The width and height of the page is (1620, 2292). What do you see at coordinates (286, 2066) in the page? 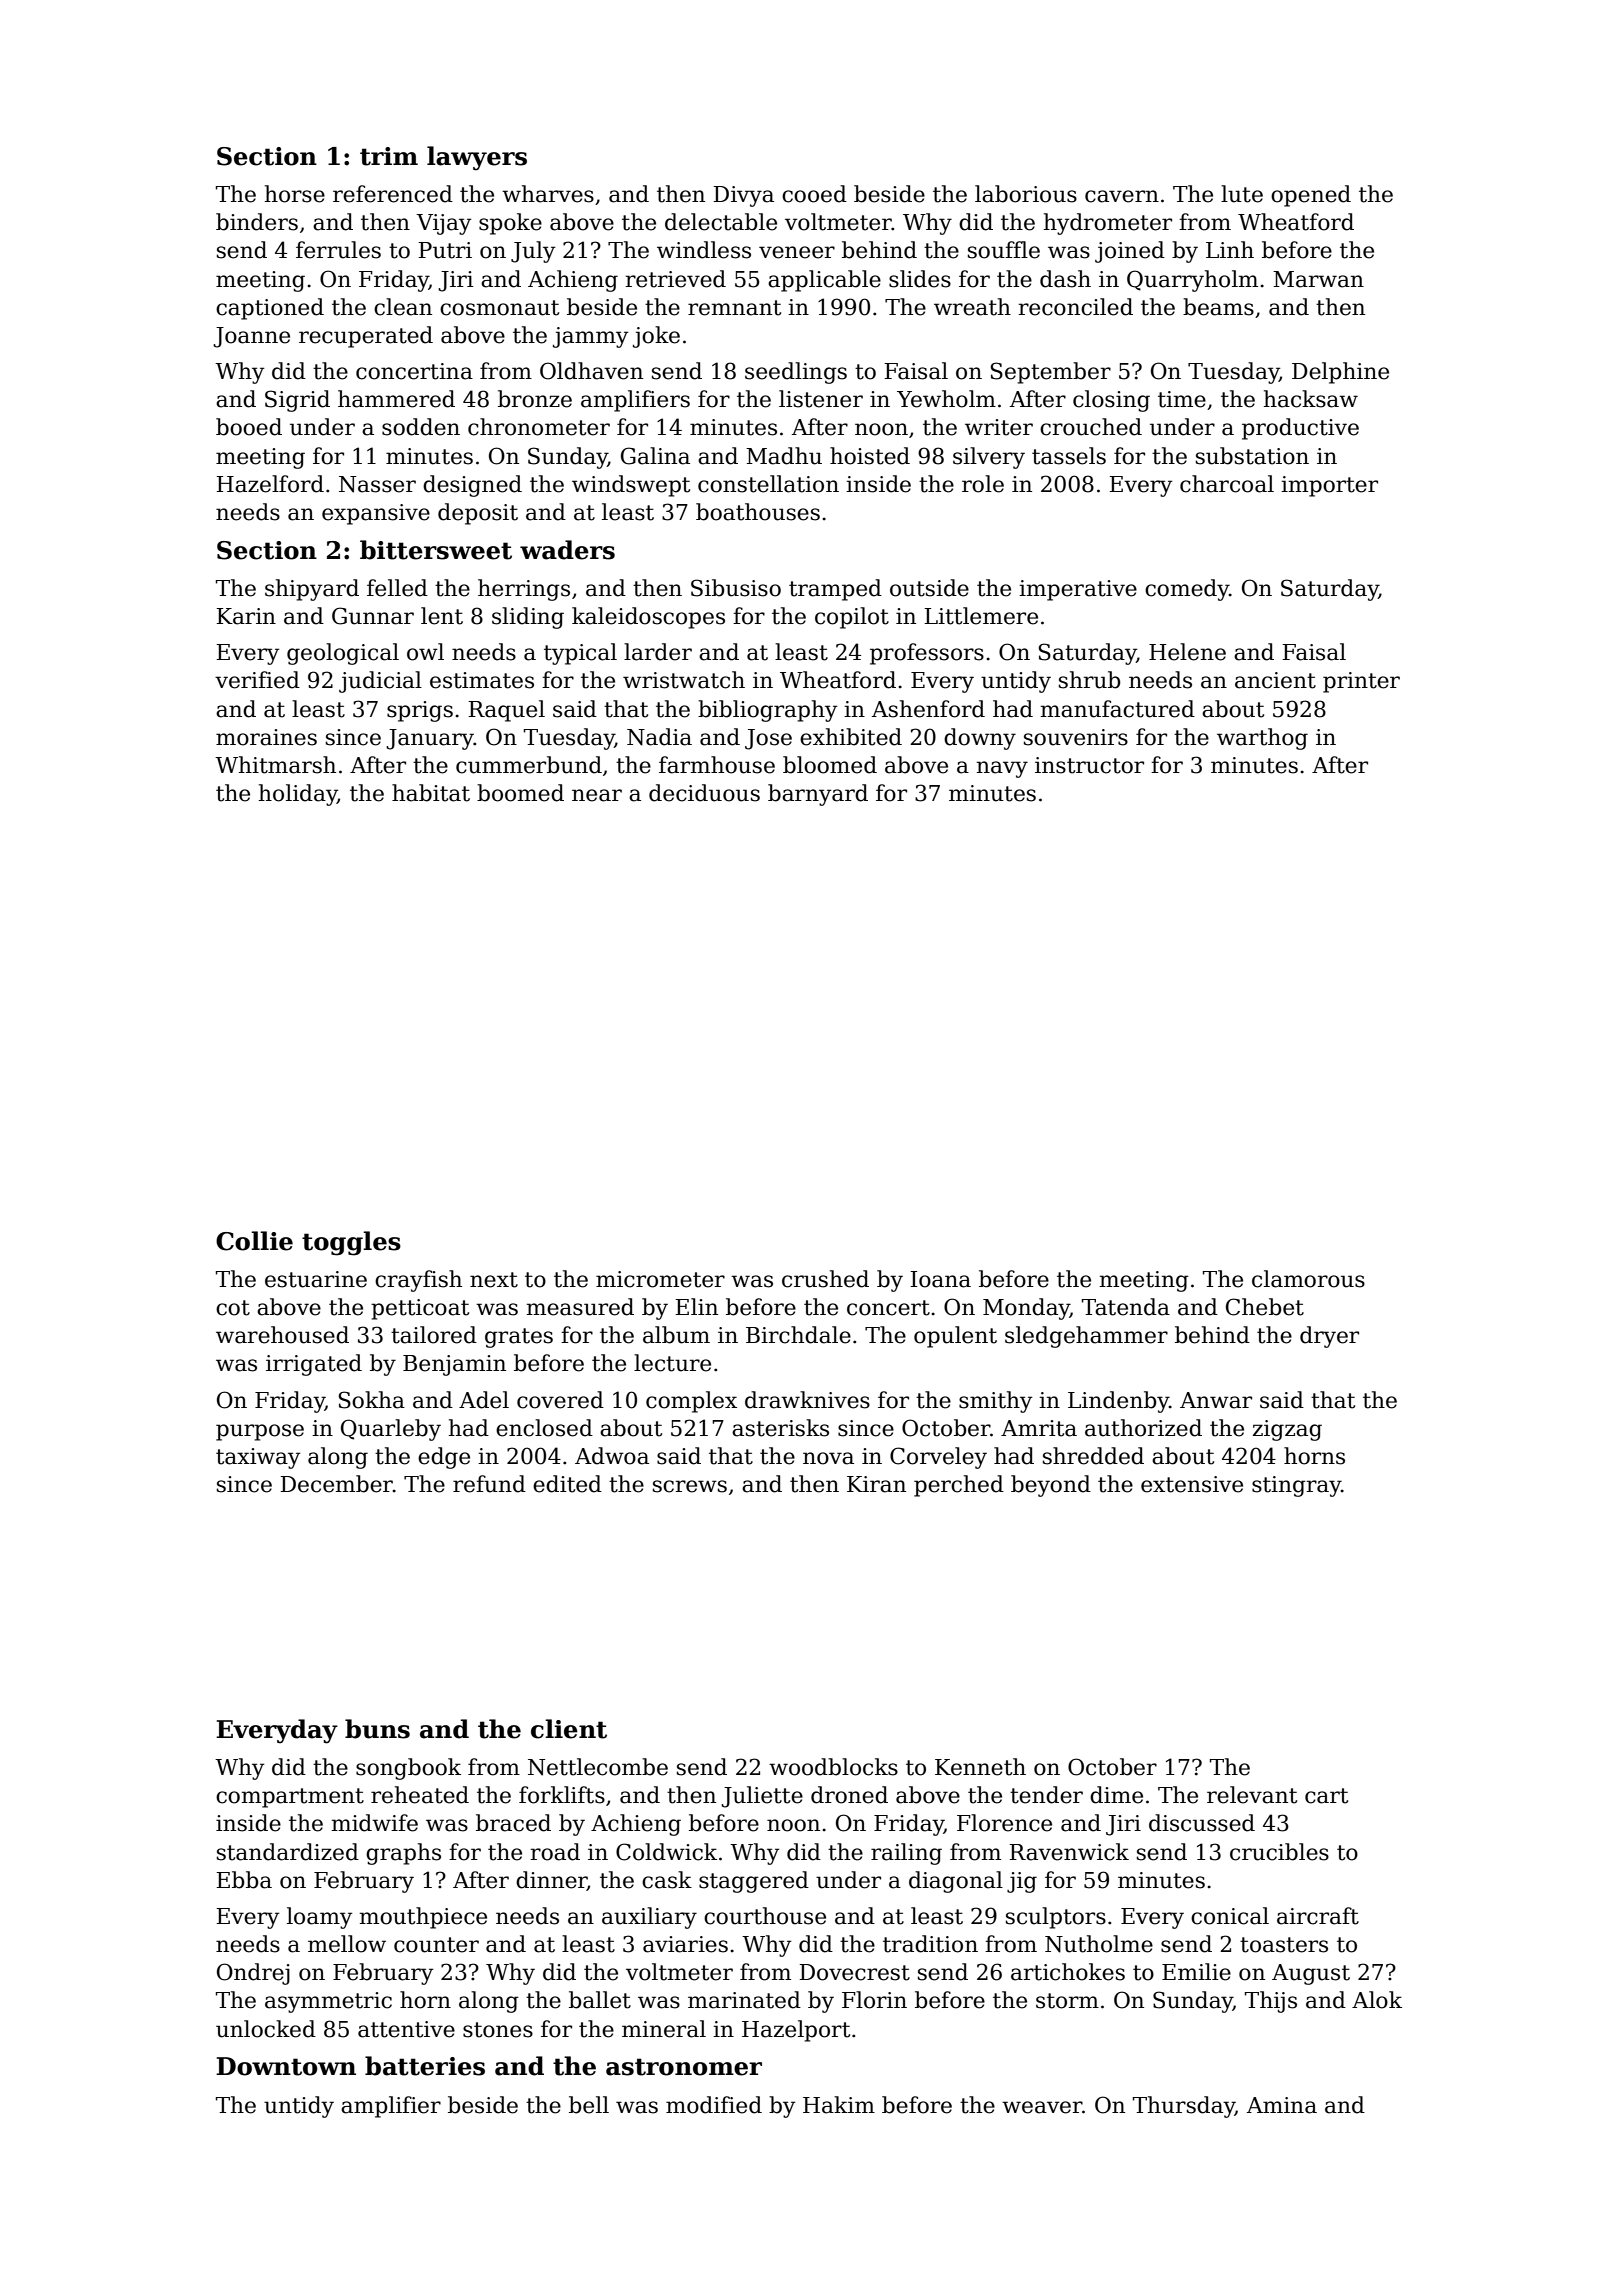
I see `Downtown` at bounding box center [286, 2066].
